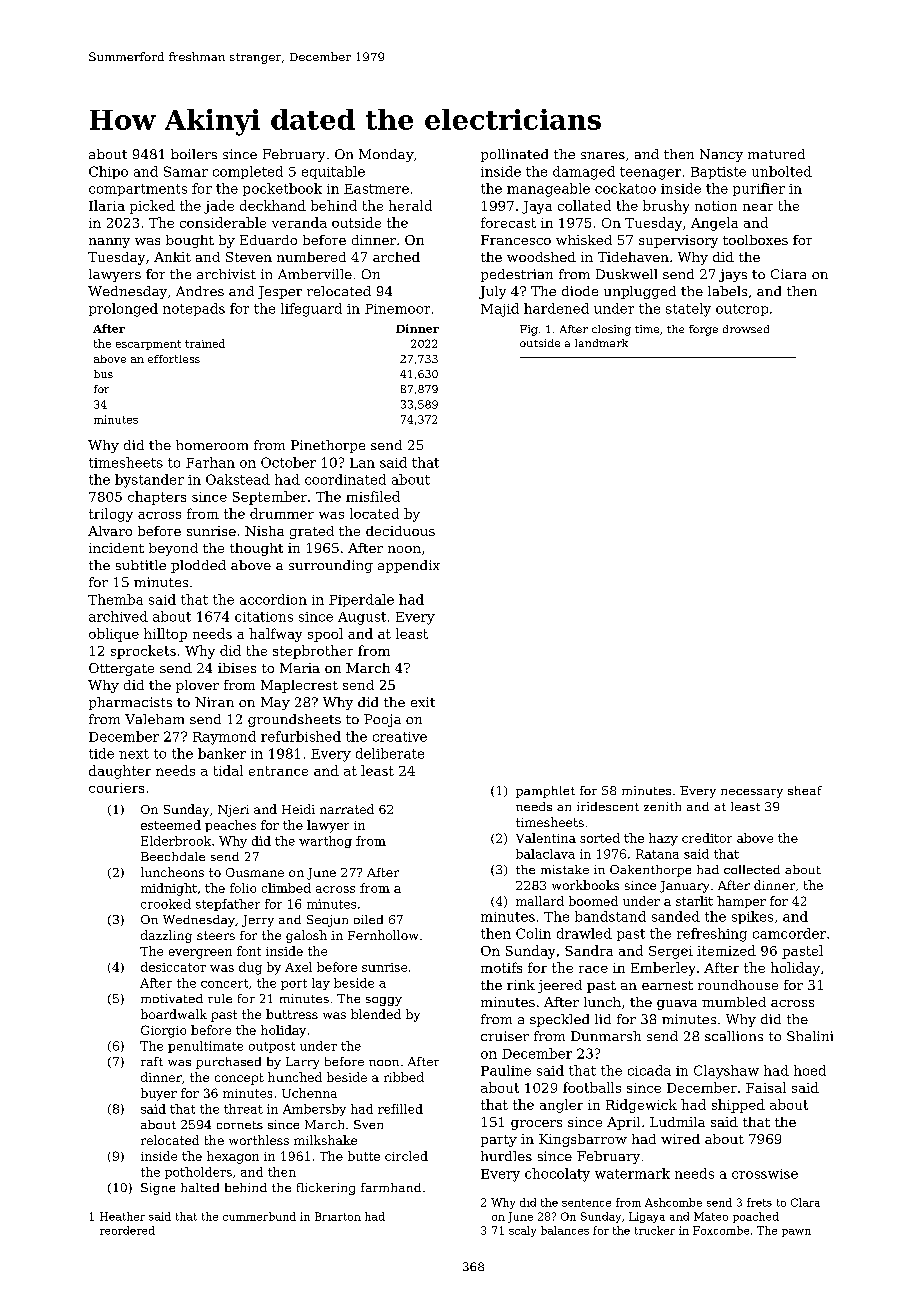  I want to click on Fig, so click(529, 330).
